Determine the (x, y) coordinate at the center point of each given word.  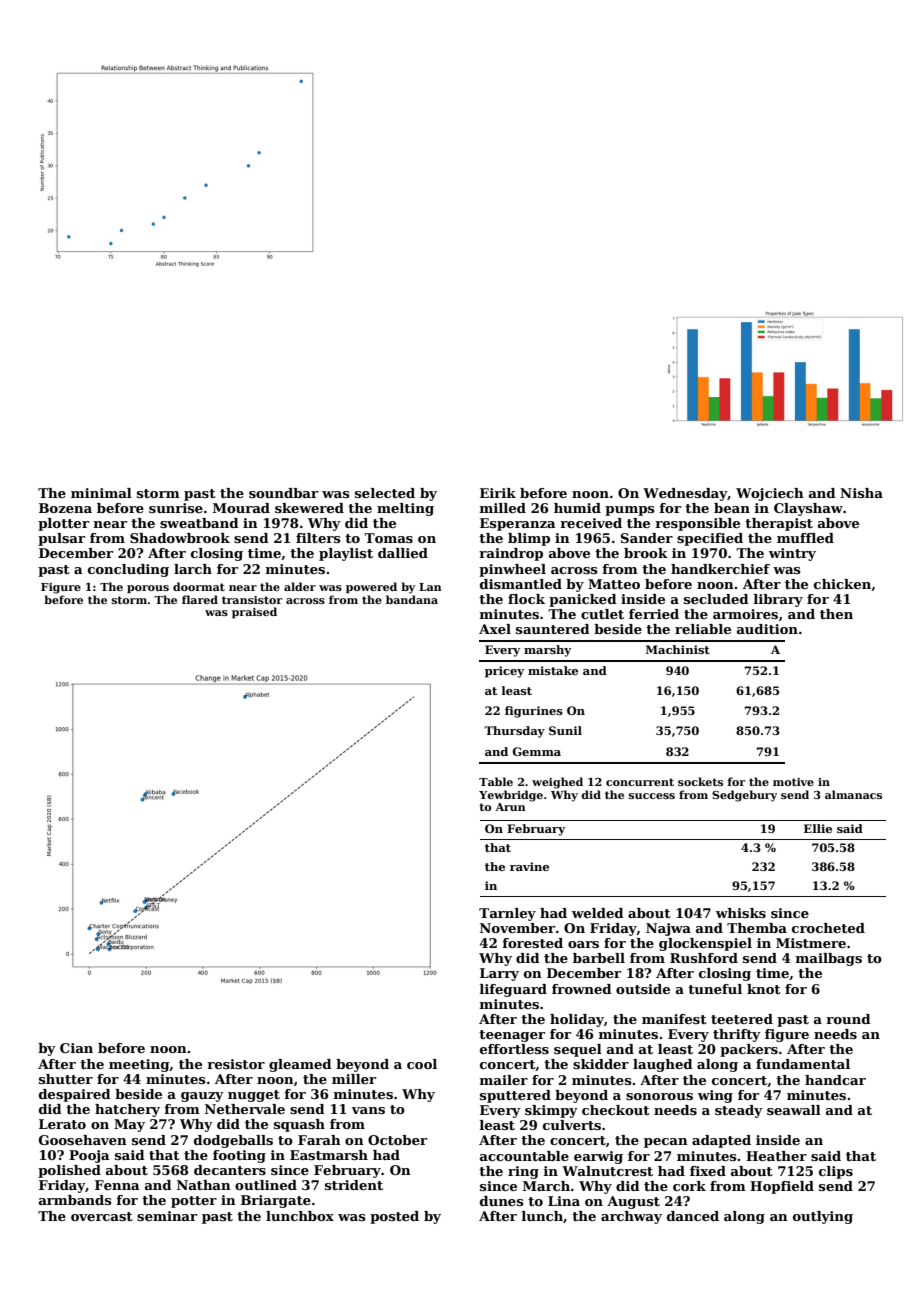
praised (254, 613)
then (836, 614)
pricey (504, 672)
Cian (76, 1048)
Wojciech (770, 494)
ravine (529, 866)
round (848, 1019)
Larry (499, 974)
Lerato (62, 1124)
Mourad (241, 508)
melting (405, 509)
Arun (510, 807)
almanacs (853, 794)
